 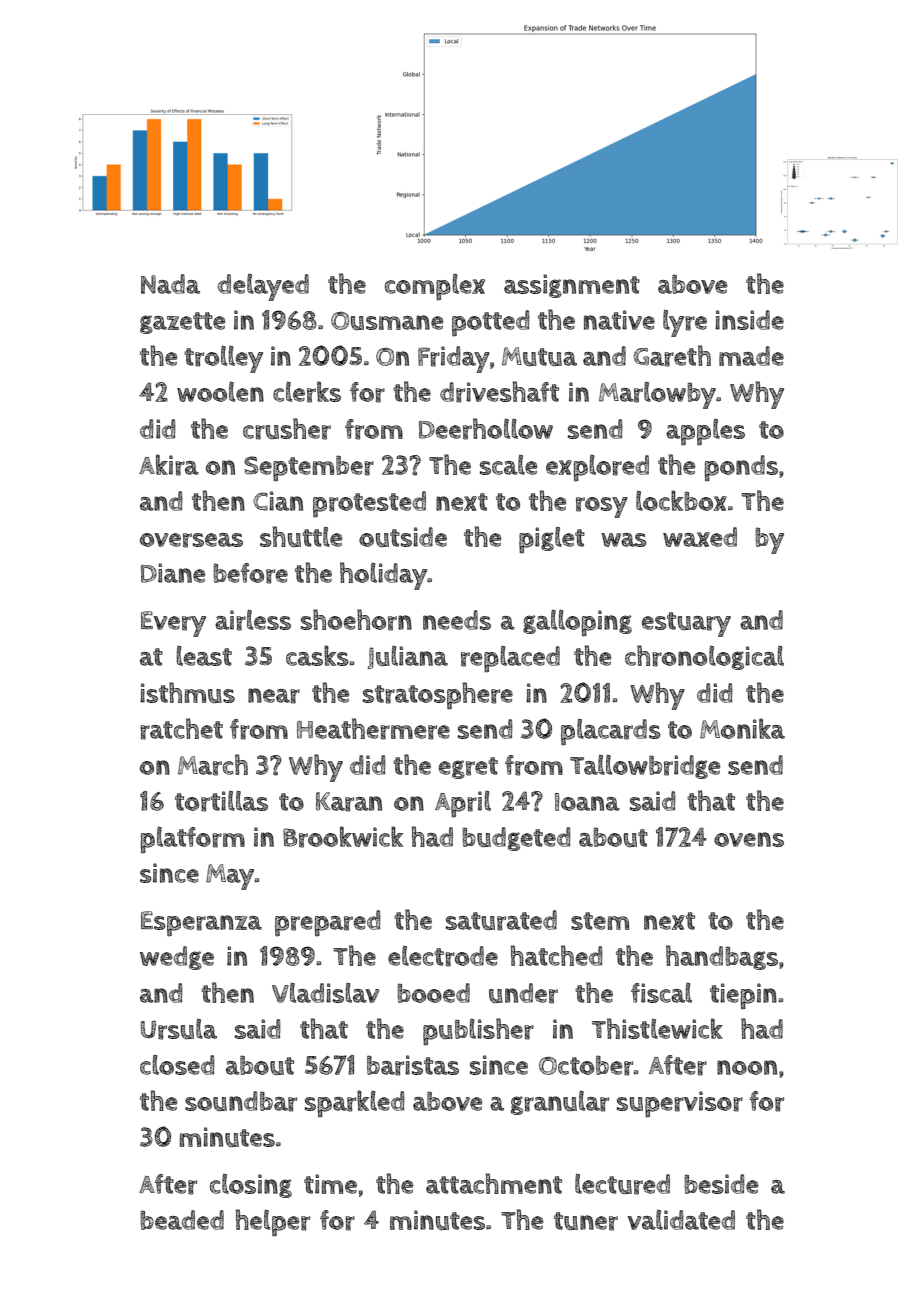 What do you see at coordinates (220, 391) in the image?
I see `woolen` at bounding box center [220, 391].
